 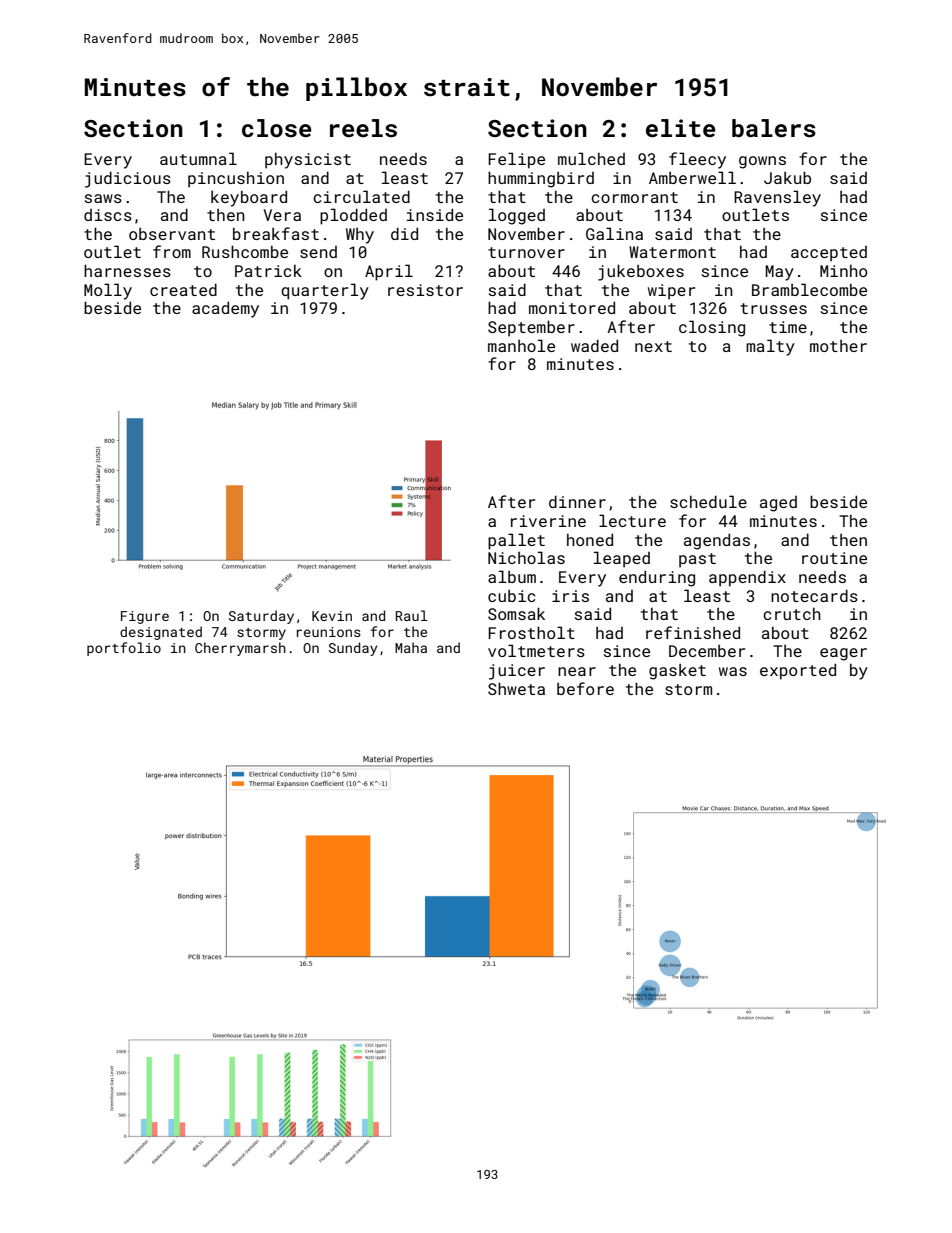 I want to click on Molly, so click(x=108, y=291).
